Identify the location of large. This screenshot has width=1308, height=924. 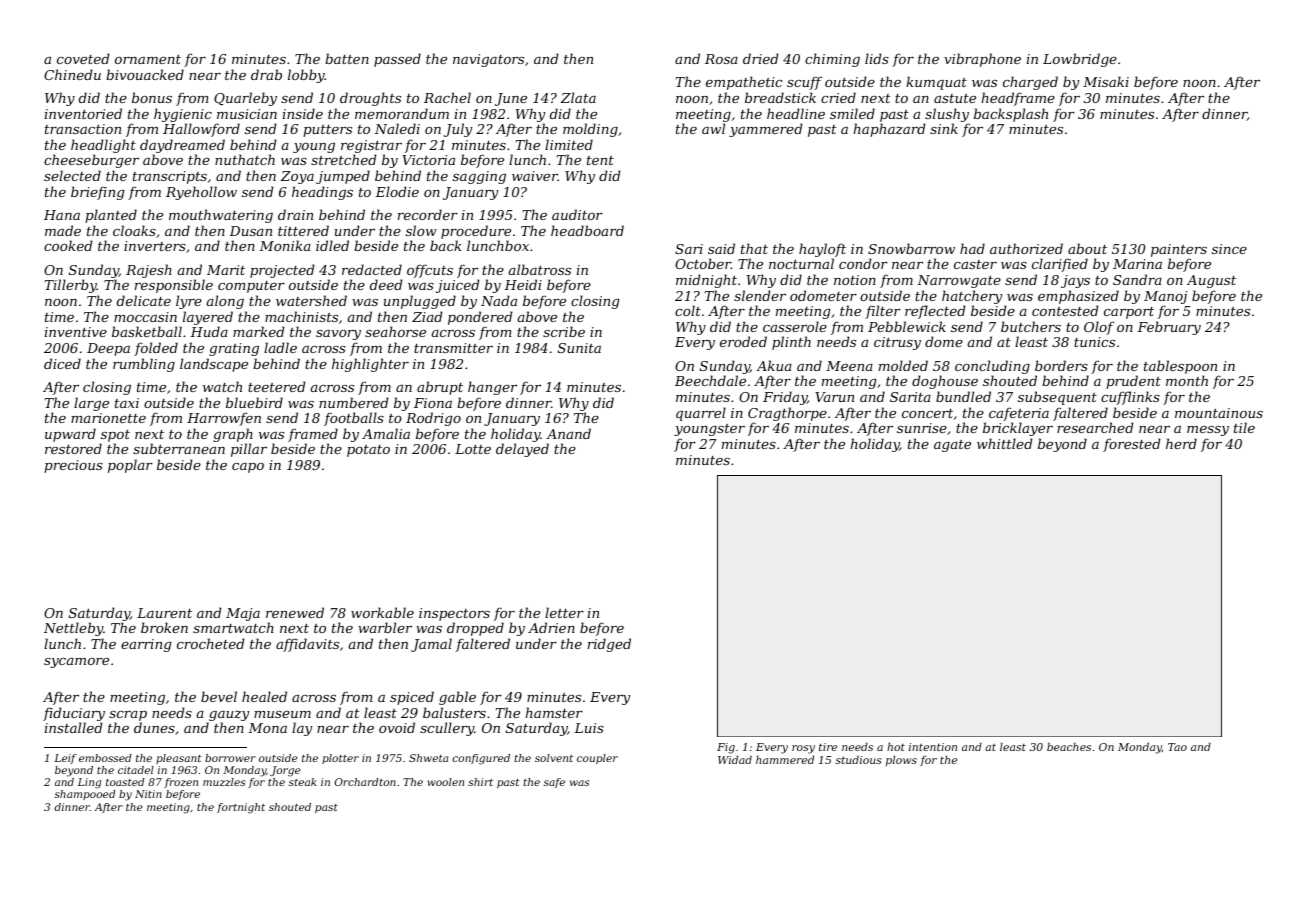
(91, 404).
